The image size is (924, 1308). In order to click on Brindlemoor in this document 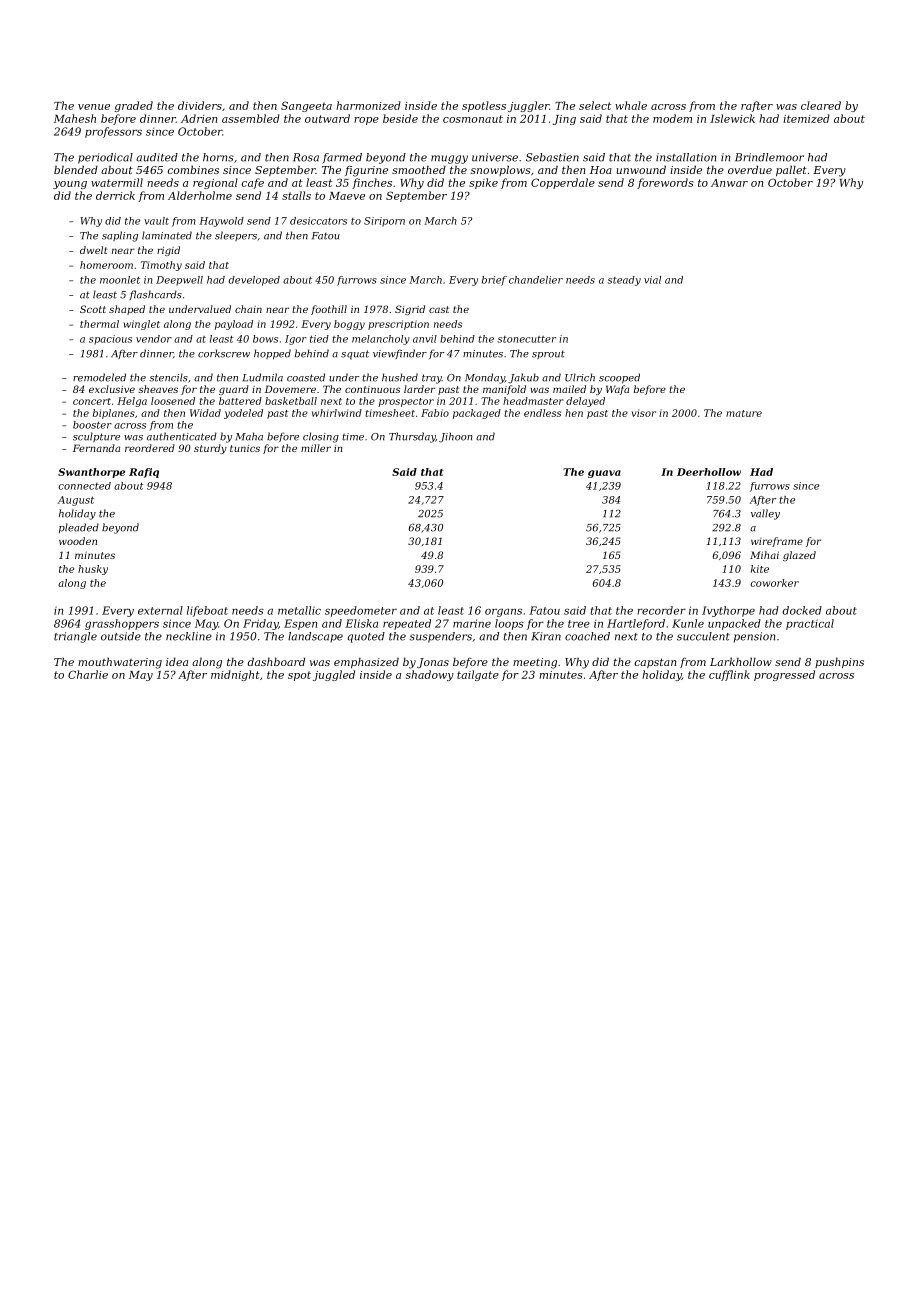, I will do `click(769, 157)`.
